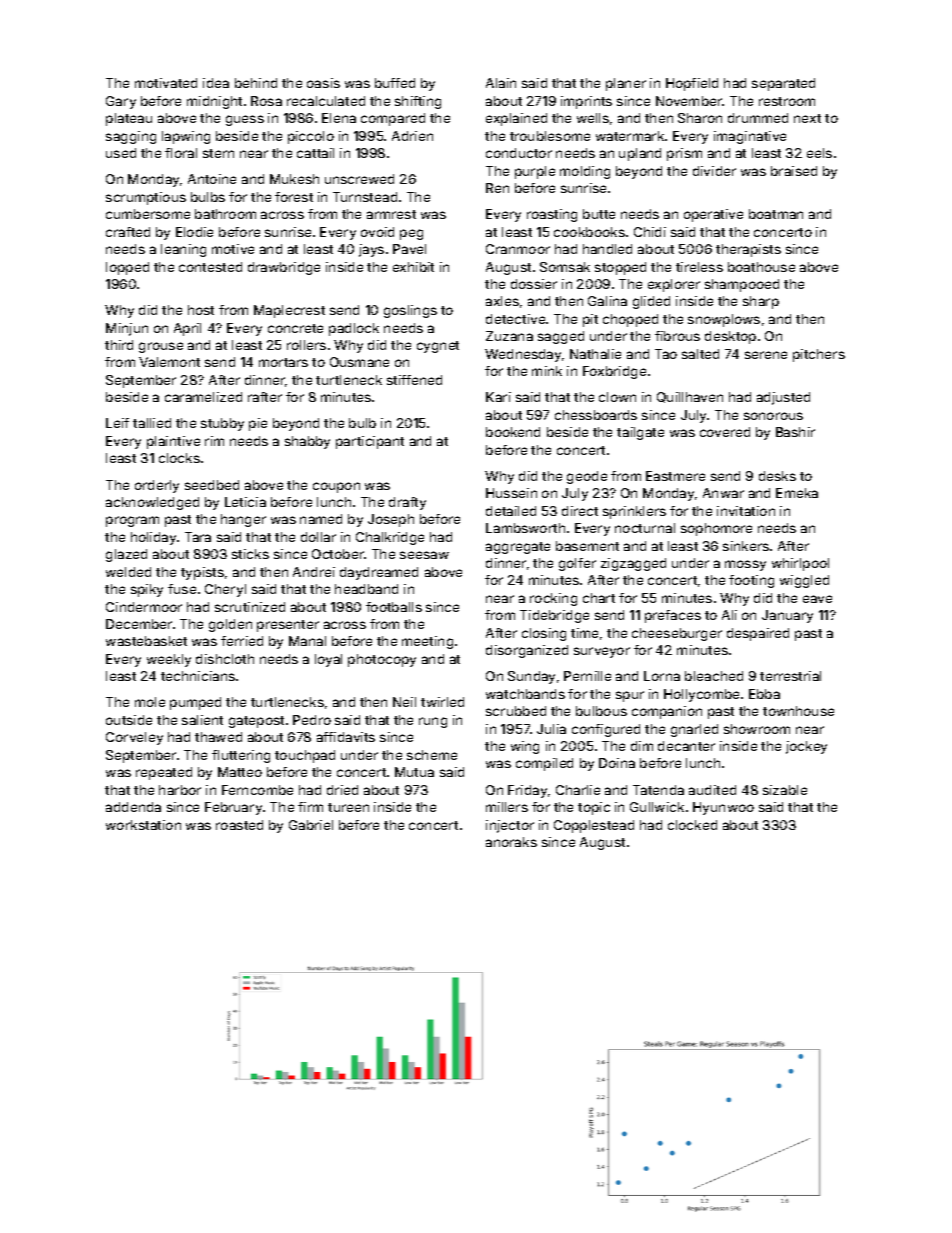 This image has height=1233, width=952. What do you see at coordinates (146, 641) in the image?
I see `wastebasket` at bounding box center [146, 641].
